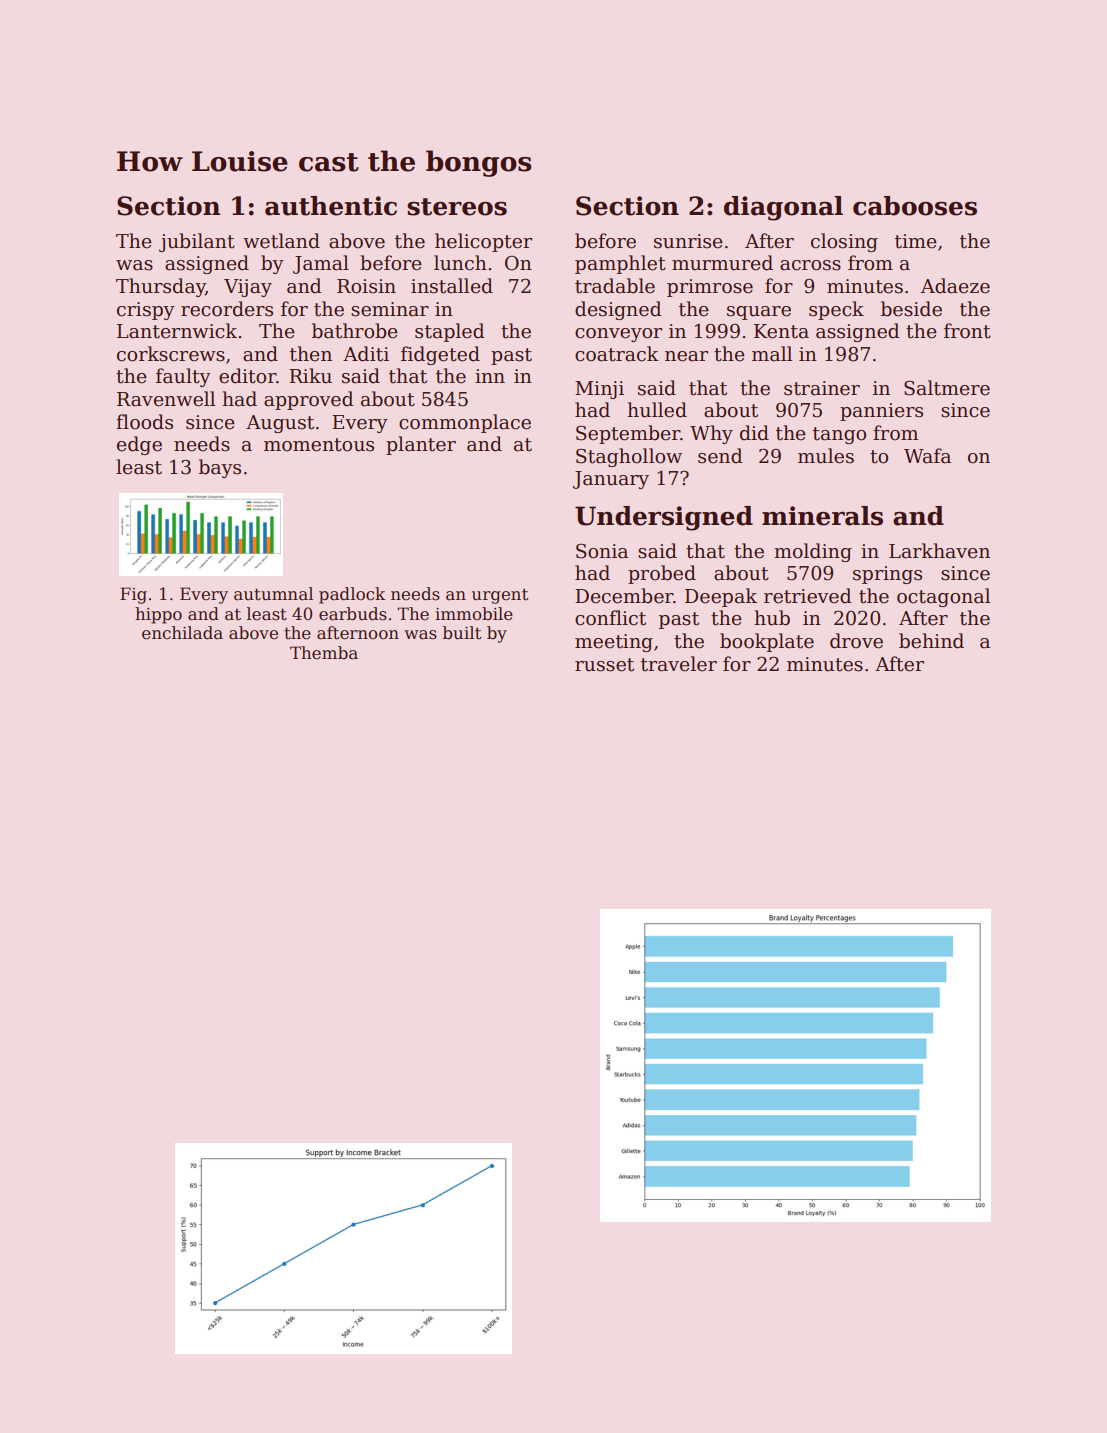 This screenshot has width=1107, height=1433. What do you see at coordinates (450, 332) in the screenshot?
I see `stapled` at bounding box center [450, 332].
